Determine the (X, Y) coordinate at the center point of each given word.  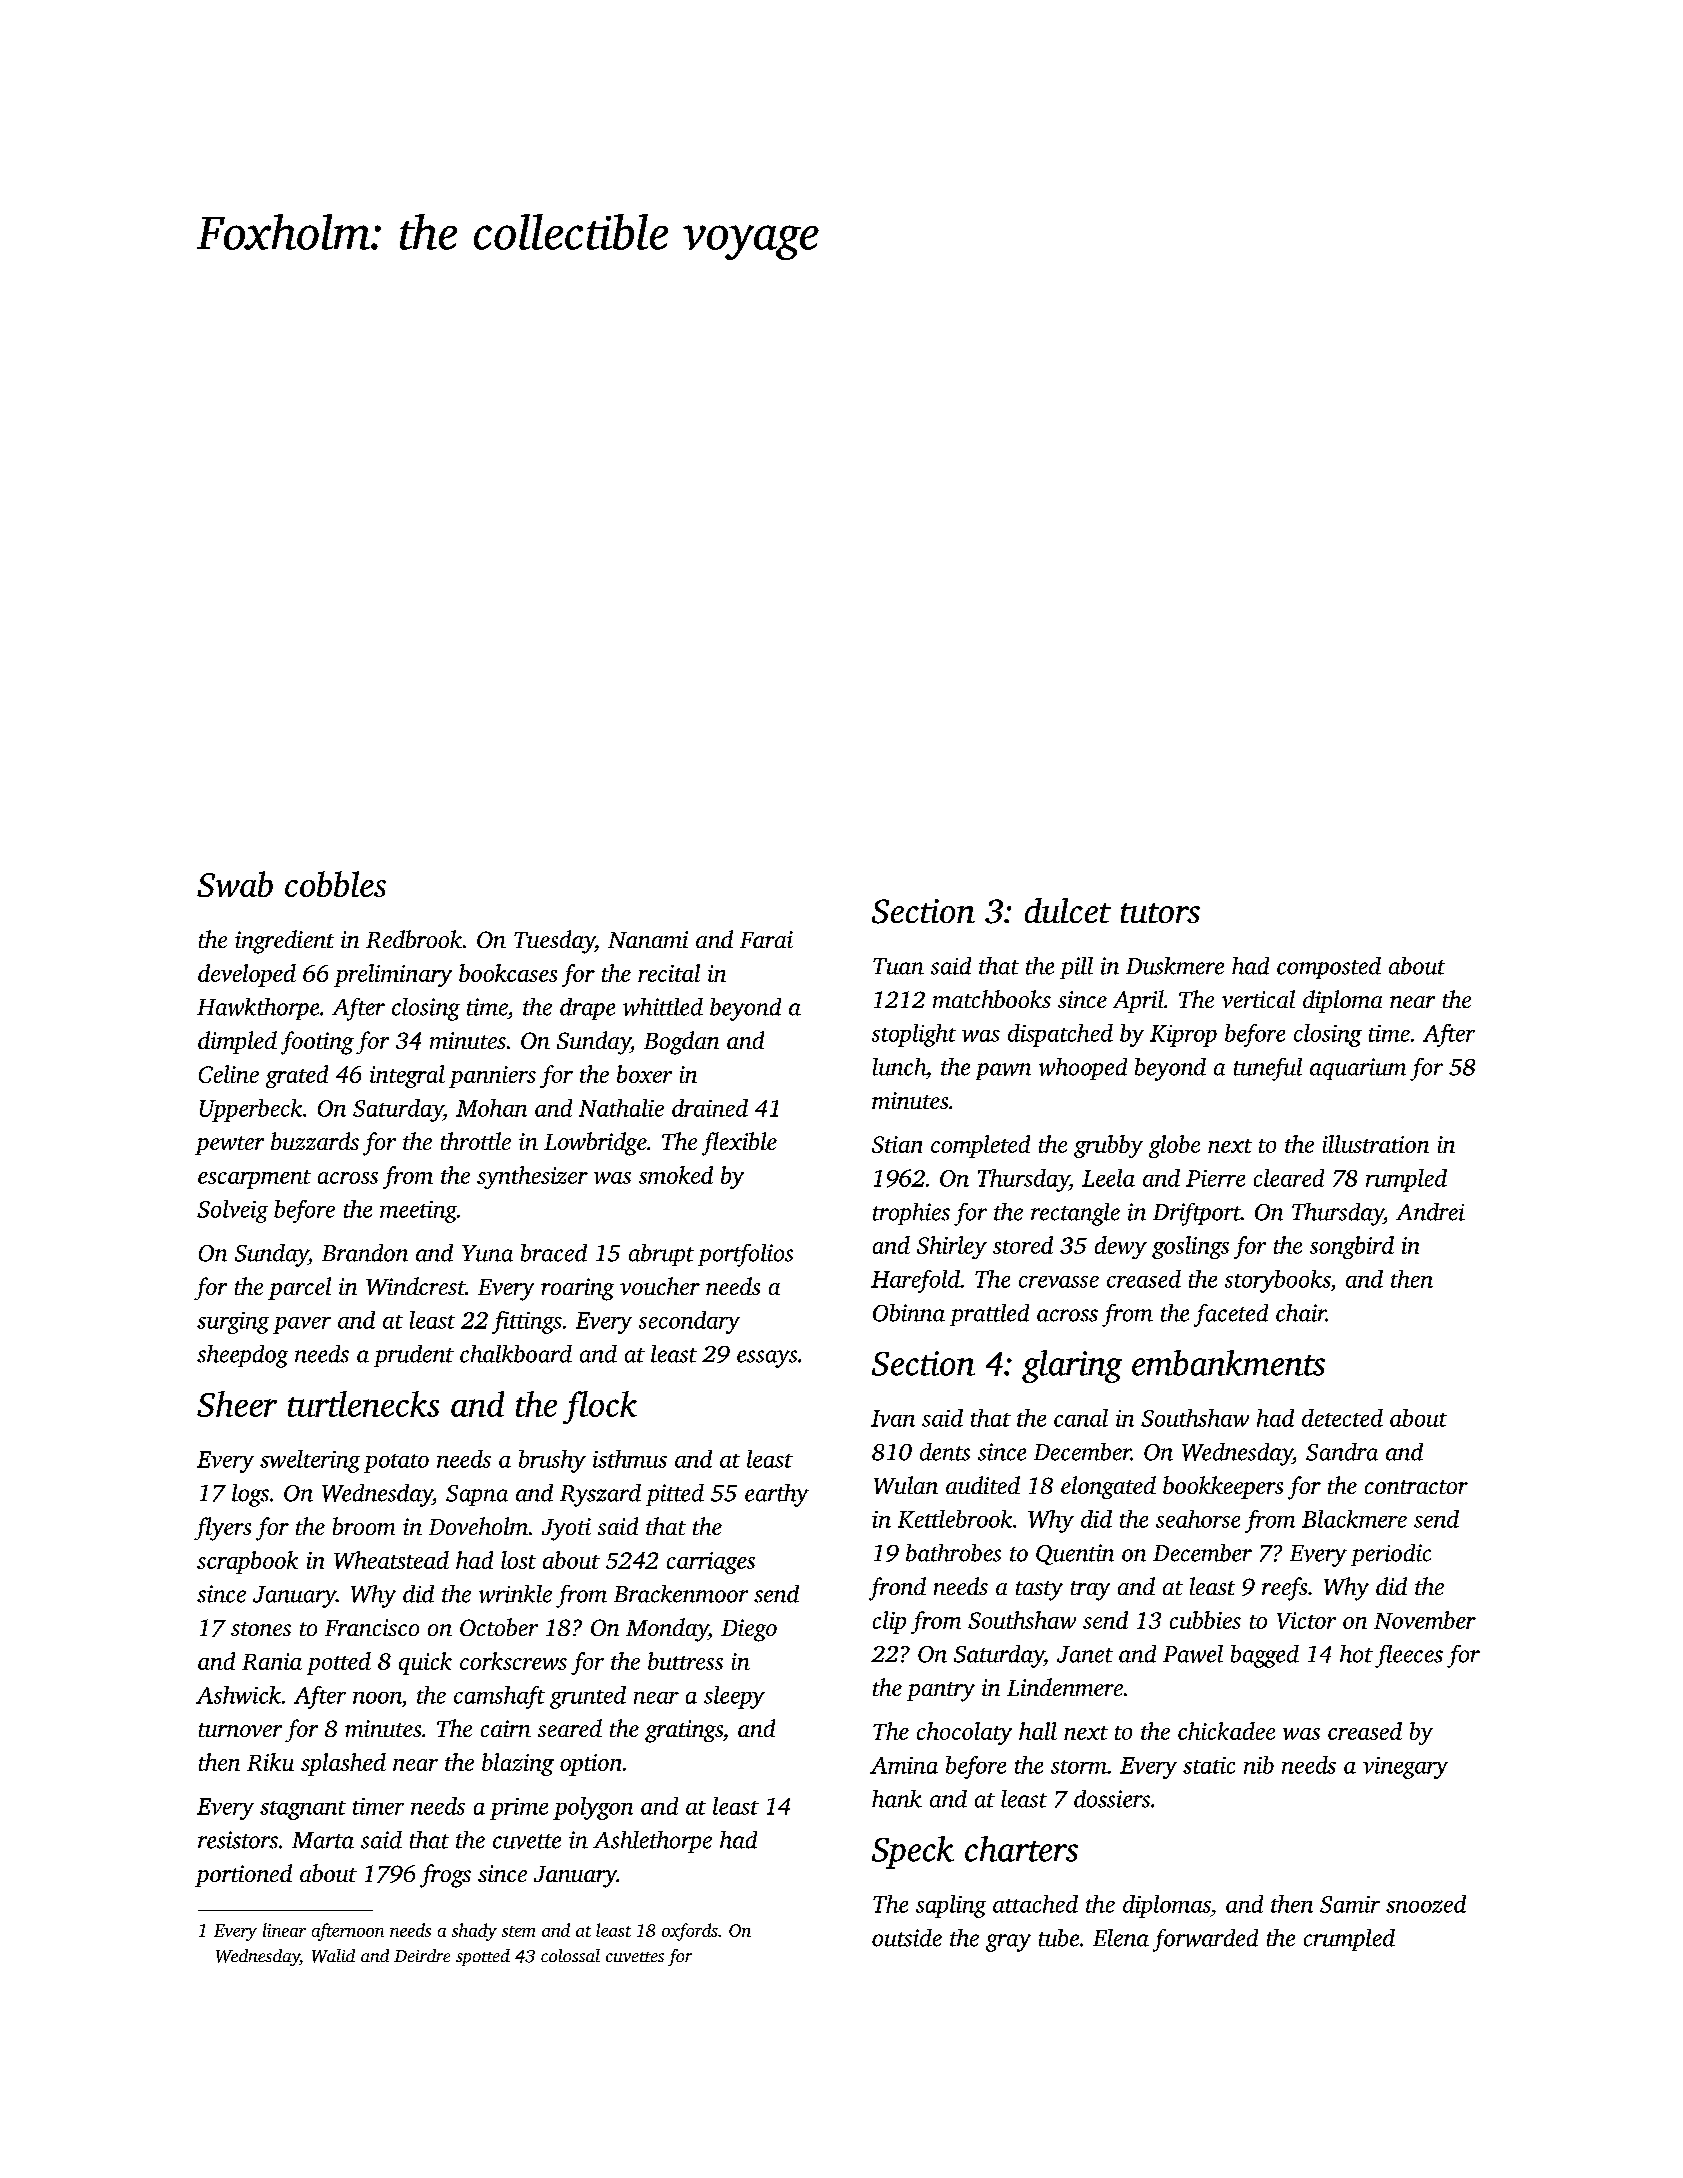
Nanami (648, 939)
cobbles (335, 884)
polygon (593, 1808)
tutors (1160, 913)
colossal (570, 1955)
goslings (1190, 1247)
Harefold (915, 1281)
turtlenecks (363, 1404)
